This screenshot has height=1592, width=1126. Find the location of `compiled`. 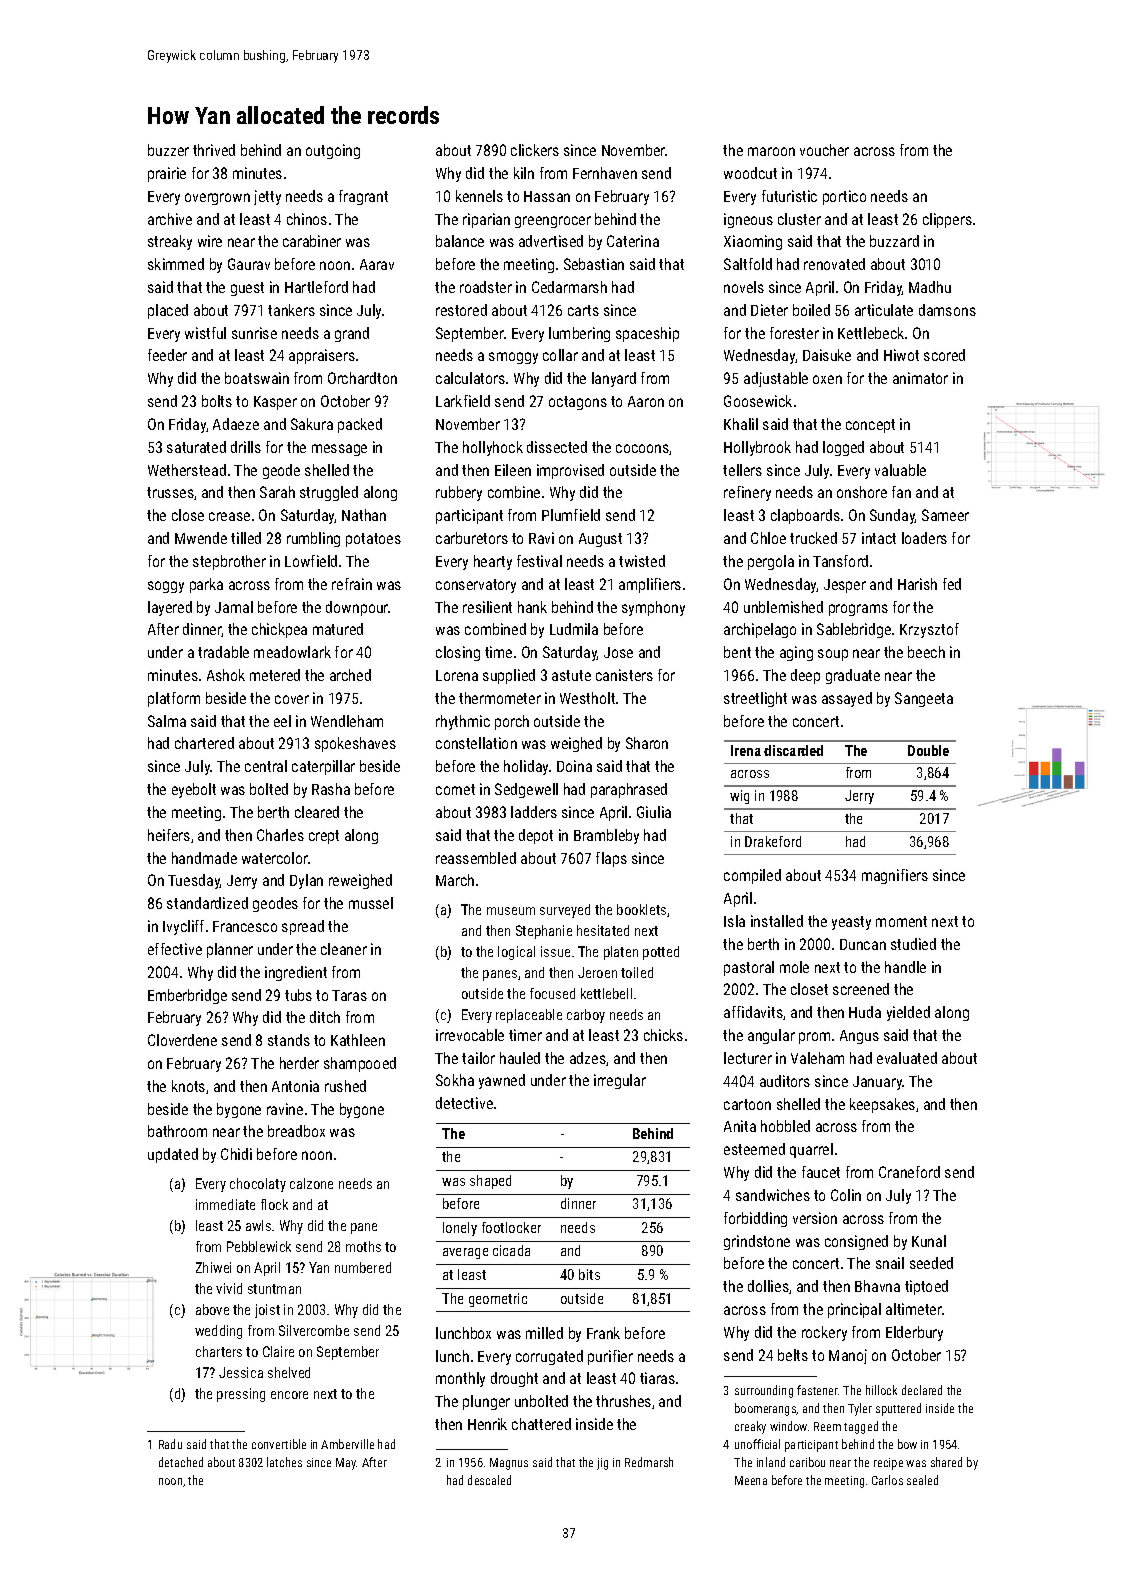

compiled is located at coordinates (752, 876).
